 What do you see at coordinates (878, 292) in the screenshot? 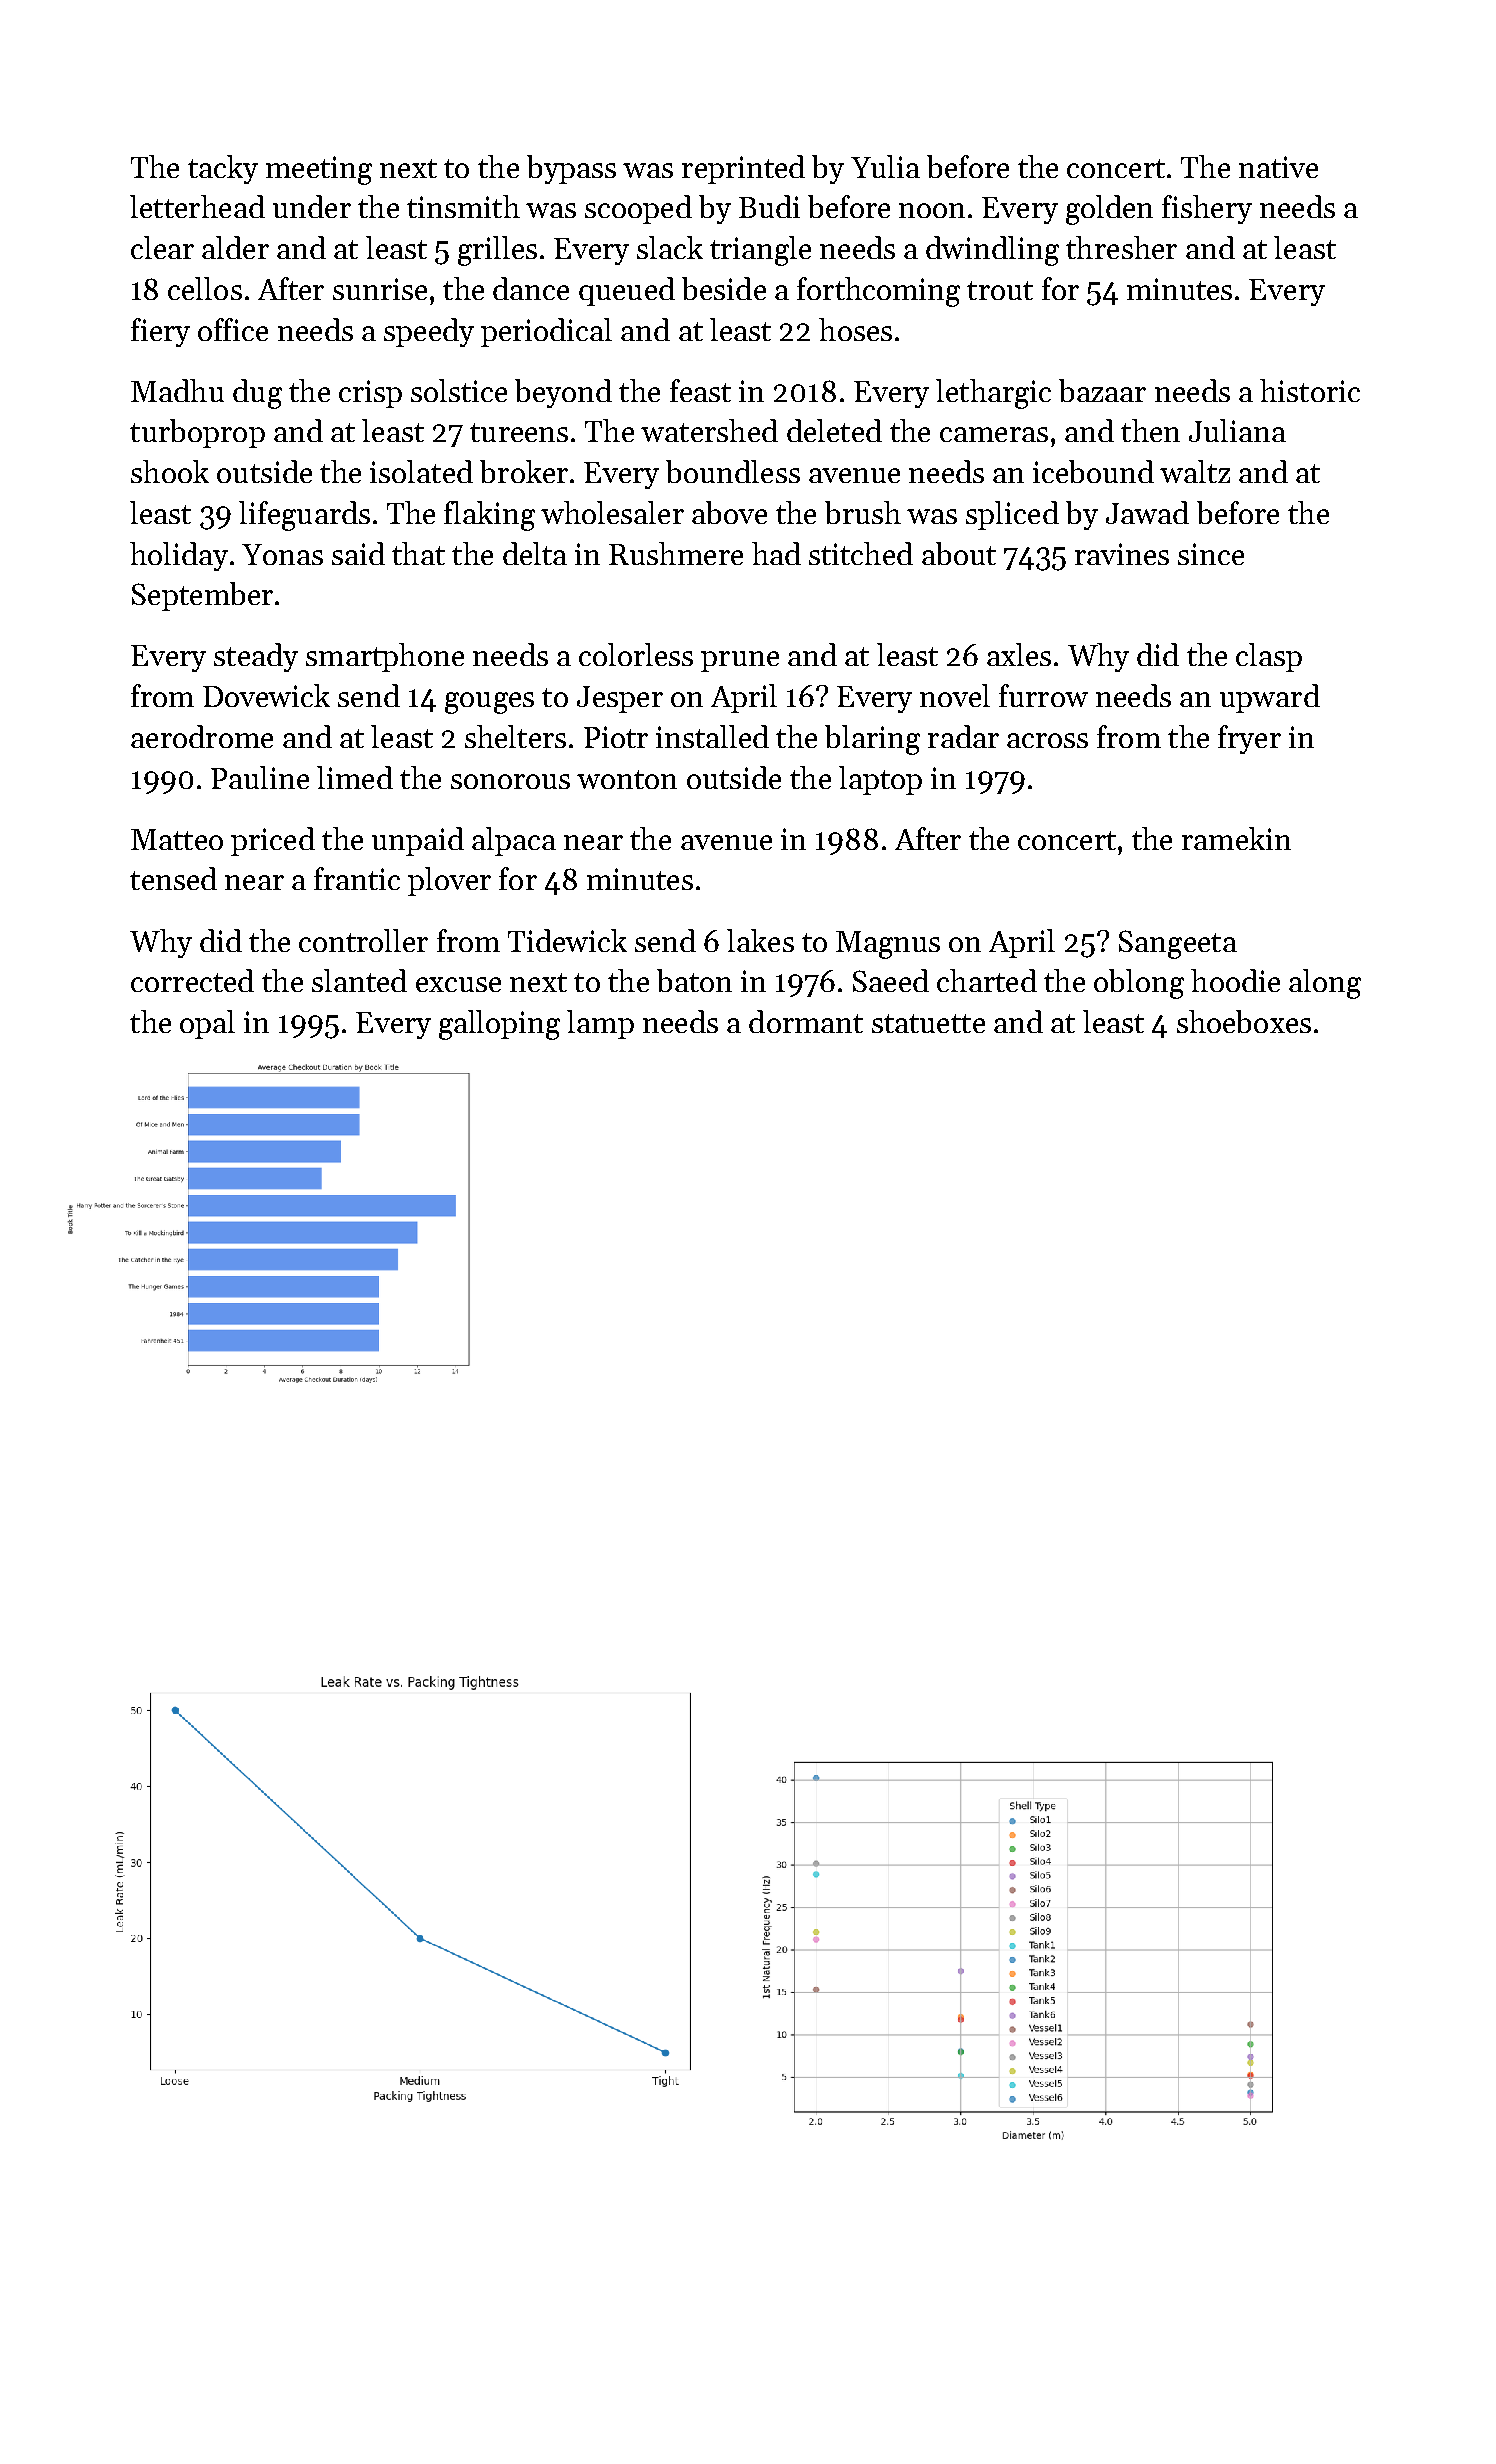
I see `forthcoming` at bounding box center [878, 292].
